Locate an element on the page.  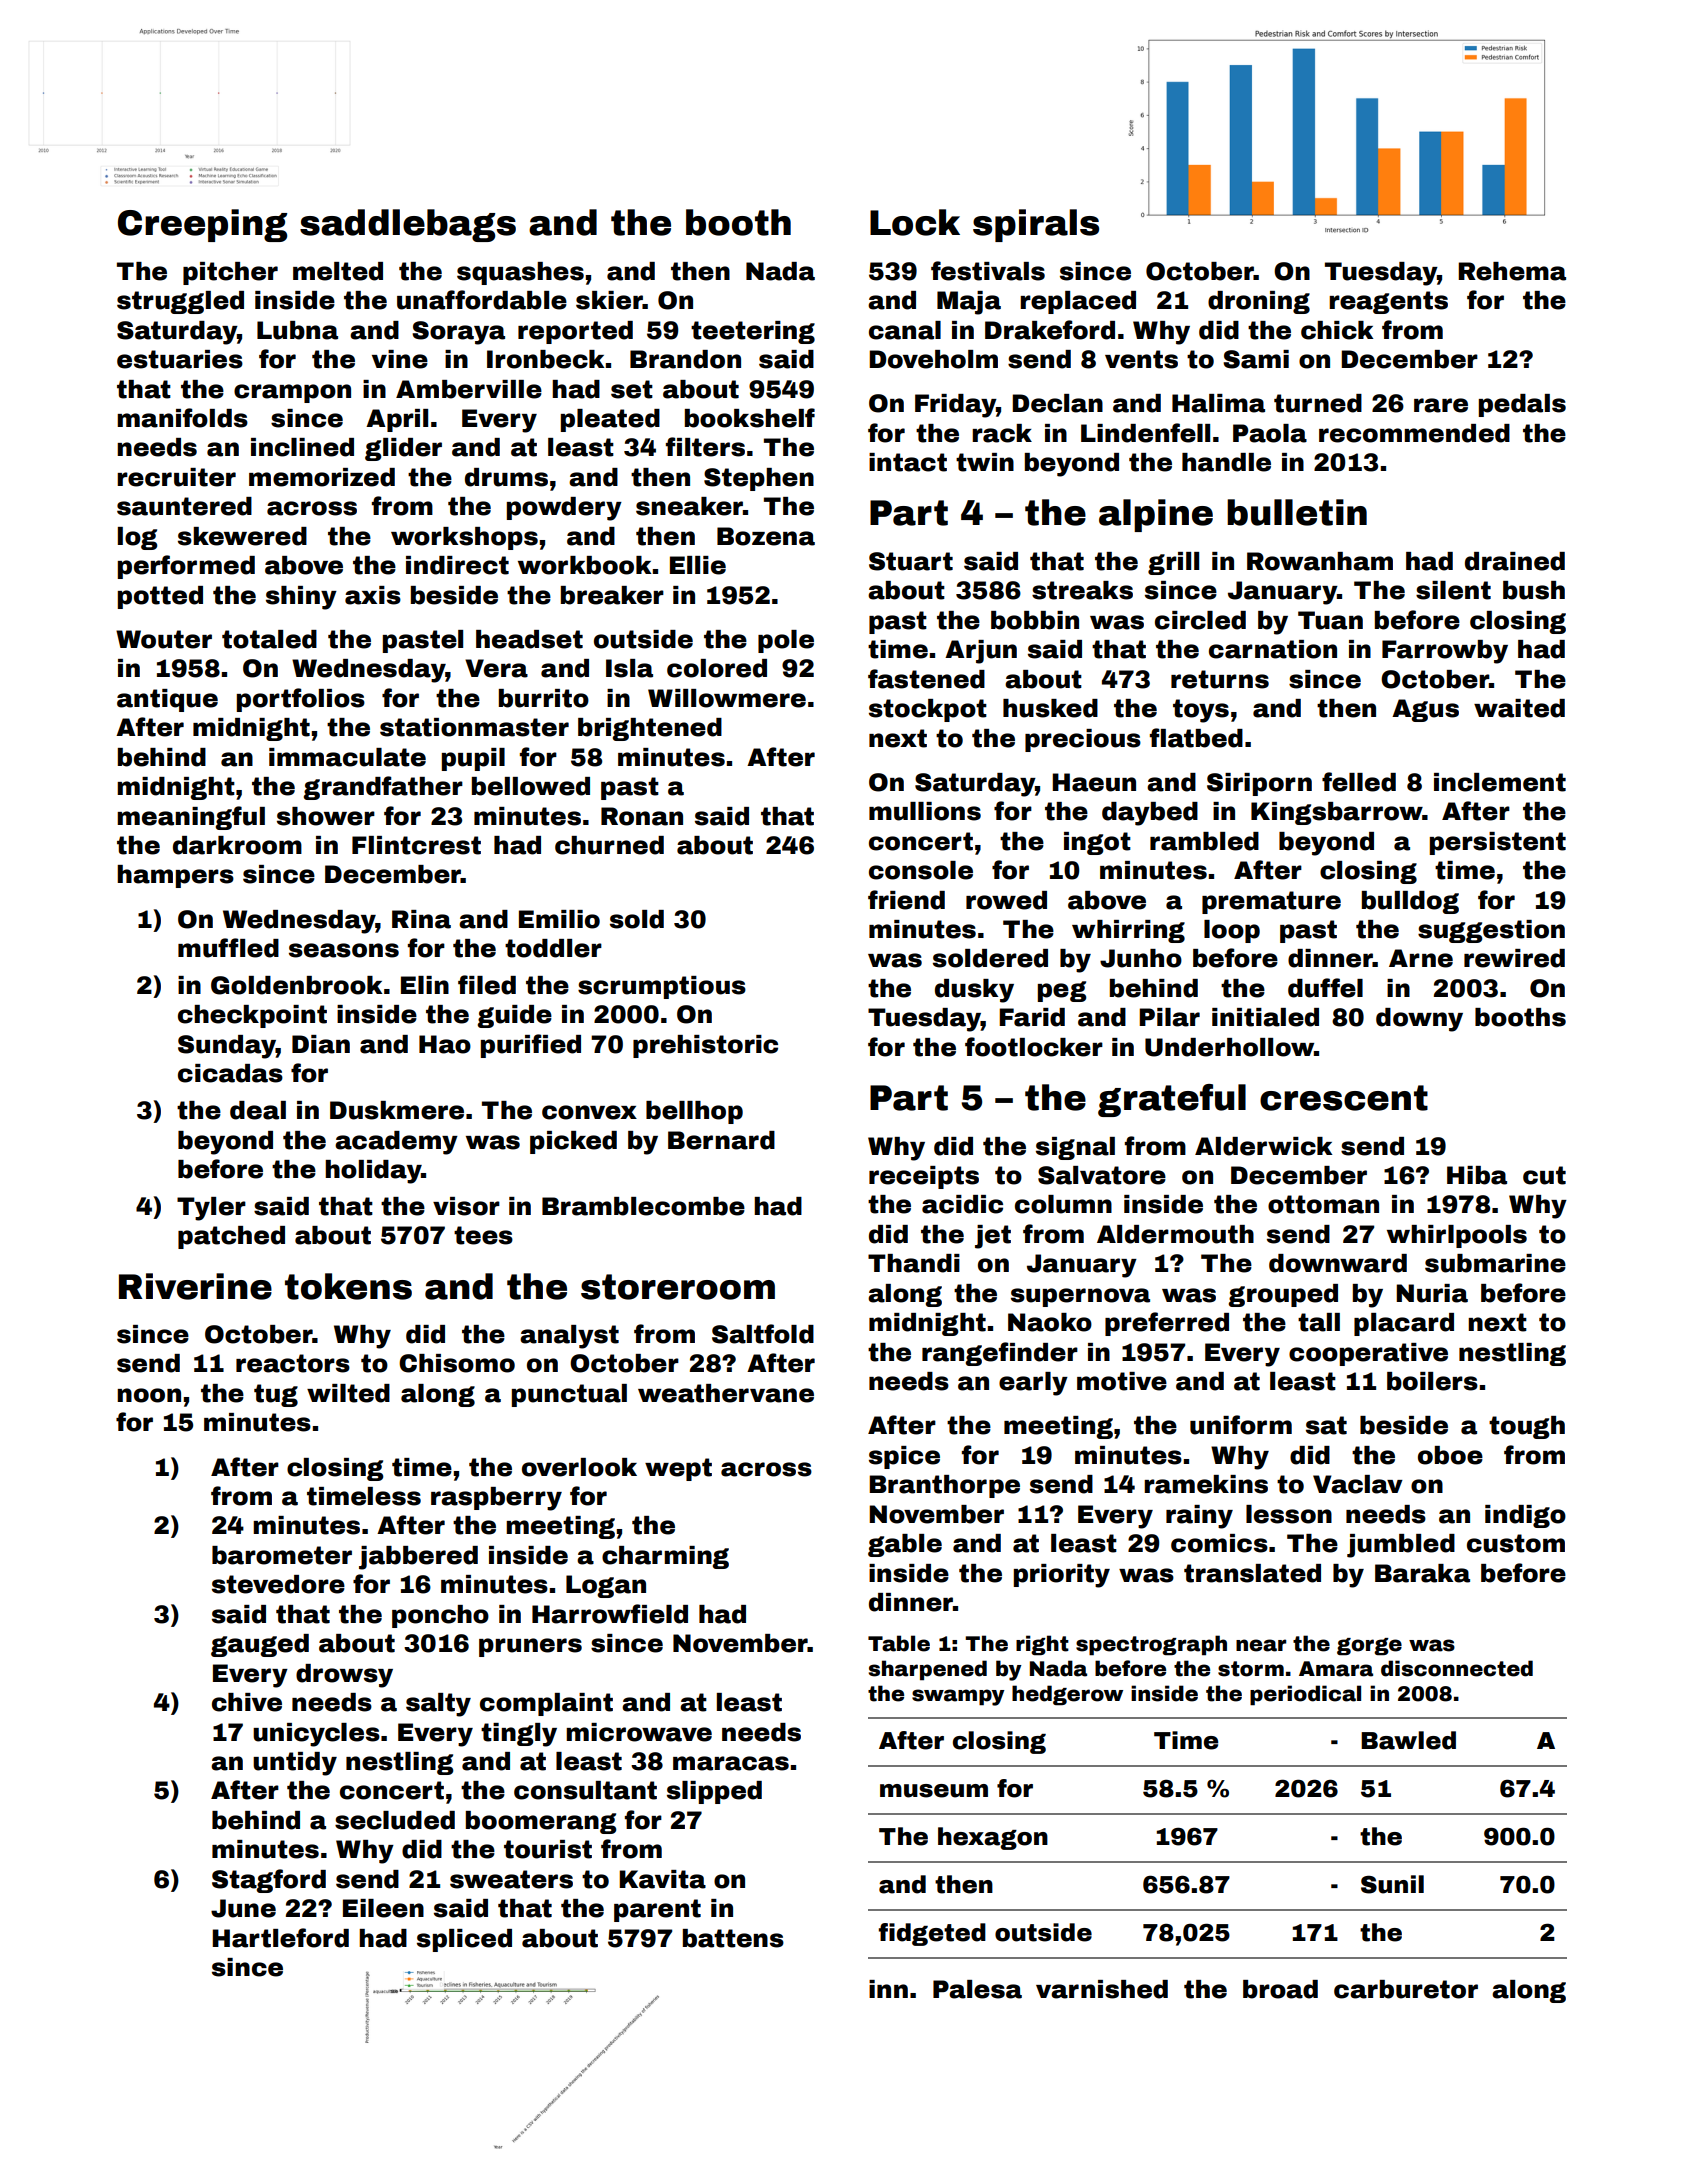
barometer is located at coordinates (282, 1555).
